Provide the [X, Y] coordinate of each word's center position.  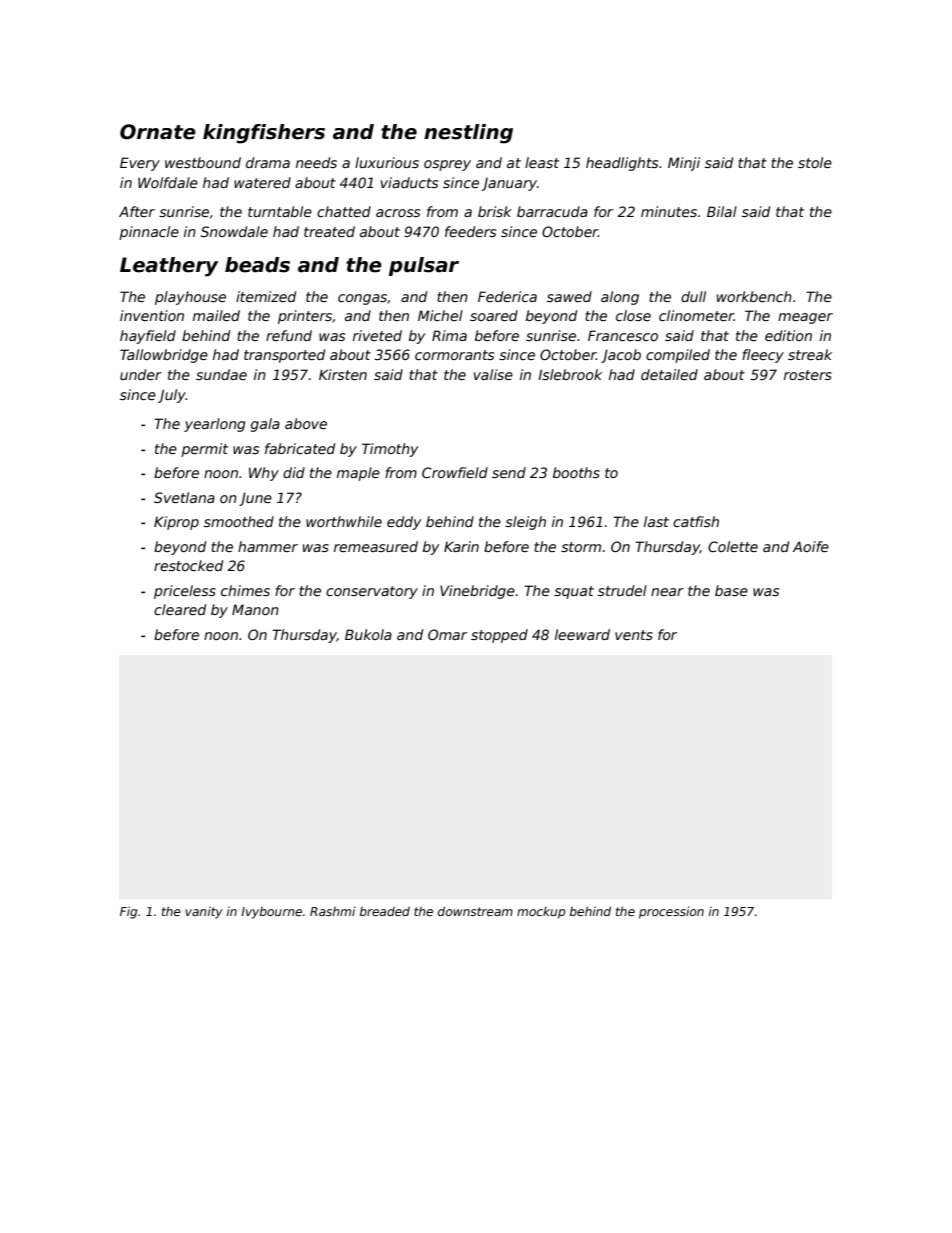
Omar [447, 634]
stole [815, 162]
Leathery [169, 267]
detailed [669, 374]
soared [494, 315]
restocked [188, 565]
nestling [468, 134]
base [731, 590]
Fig [128, 912]
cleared [180, 609]
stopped [499, 636]
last [656, 521]
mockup [541, 912]
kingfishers [264, 134]
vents [634, 635]
